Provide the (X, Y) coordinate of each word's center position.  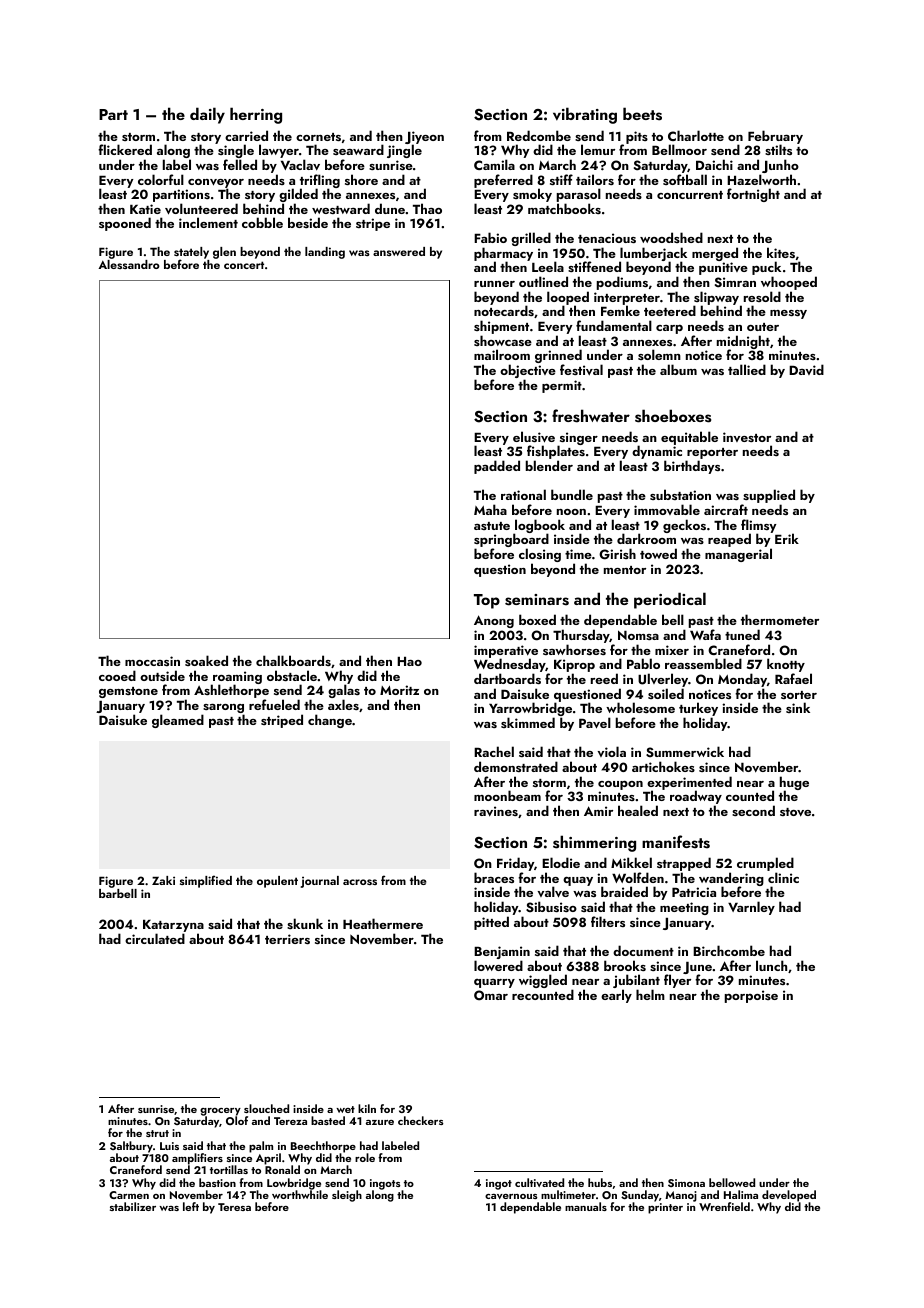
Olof (237, 1120)
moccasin (152, 661)
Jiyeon (424, 138)
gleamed (178, 721)
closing (540, 555)
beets (642, 114)
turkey (698, 710)
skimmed (528, 723)
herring (256, 115)
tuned (742, 634)
